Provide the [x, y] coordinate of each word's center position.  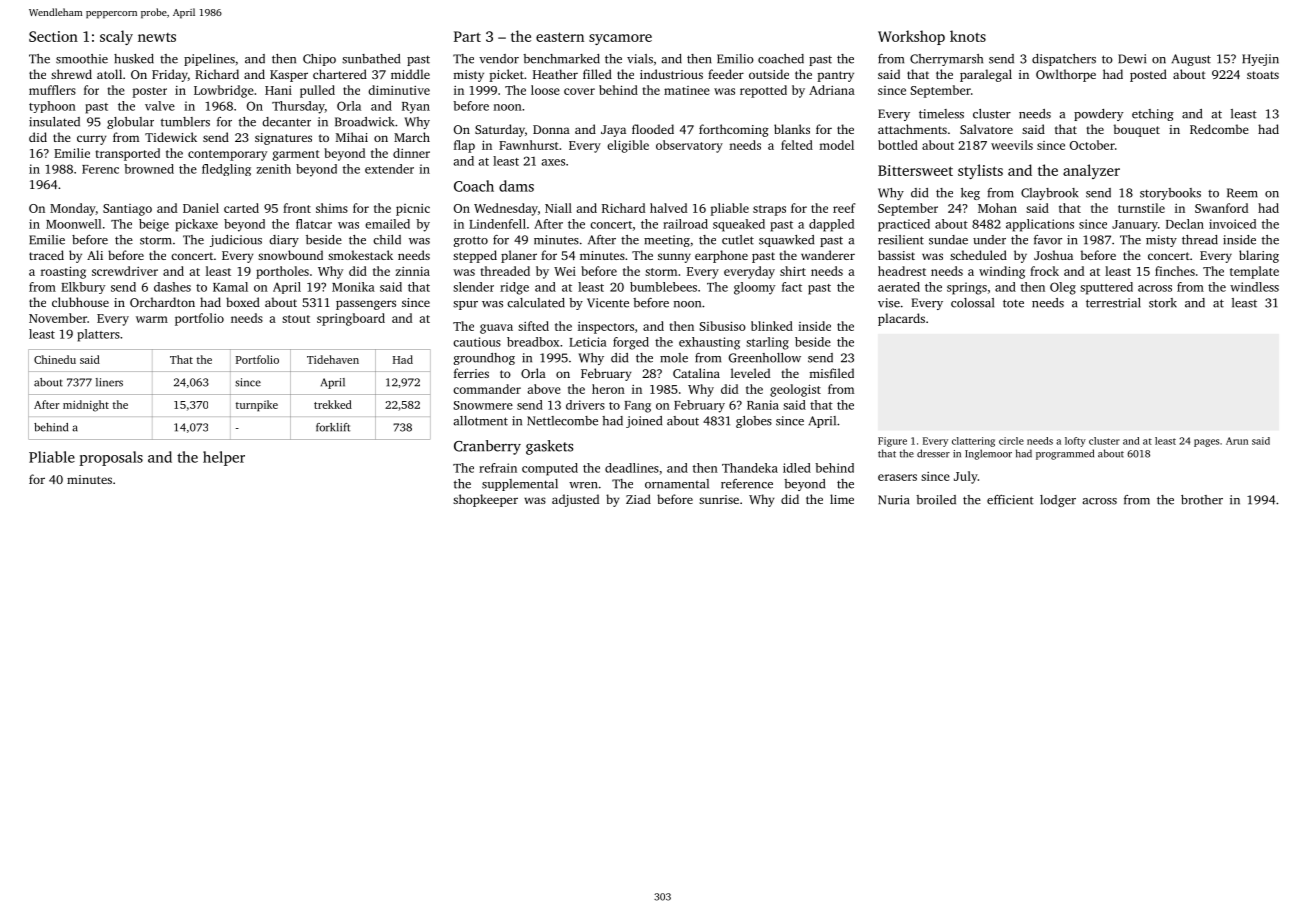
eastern [560, 37]
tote [1013, 303]
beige [154, 225]
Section [53, 36]
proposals [111, 458]
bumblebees [663, 287]
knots [968, 36]
